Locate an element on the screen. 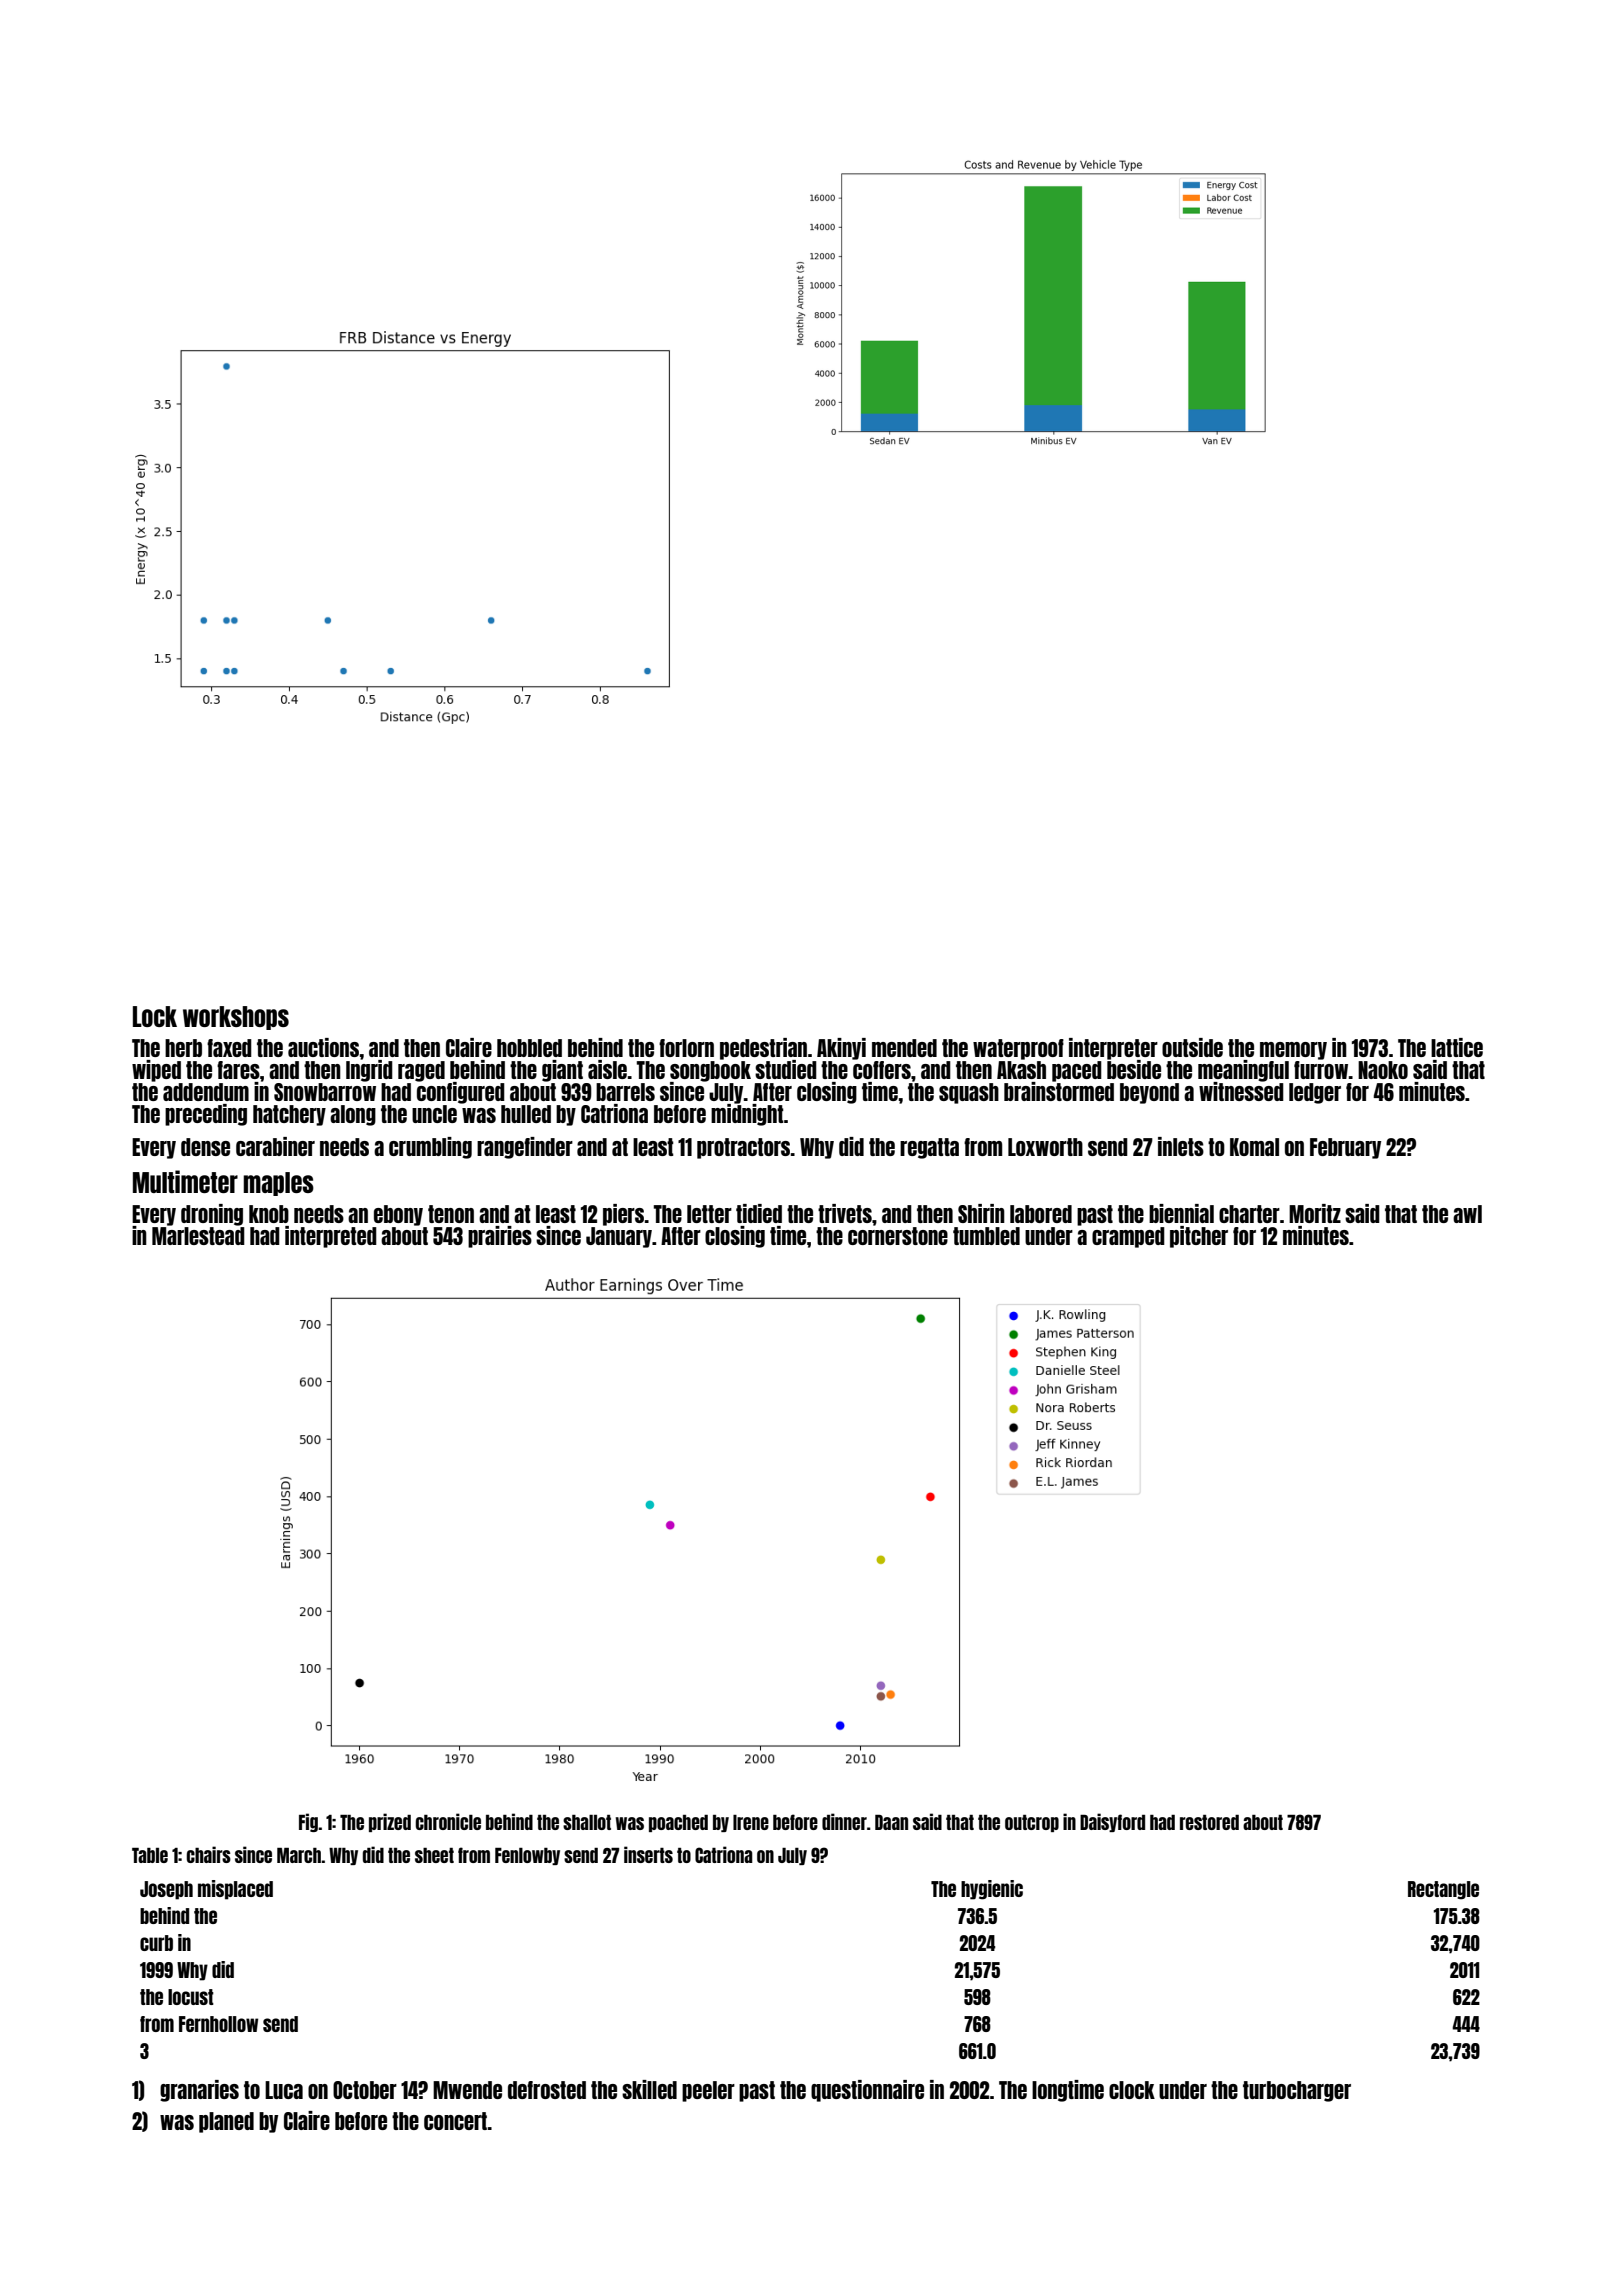 This screenshot has width=1620, height=2292. inserts is located at coordinates (648, 1854).
